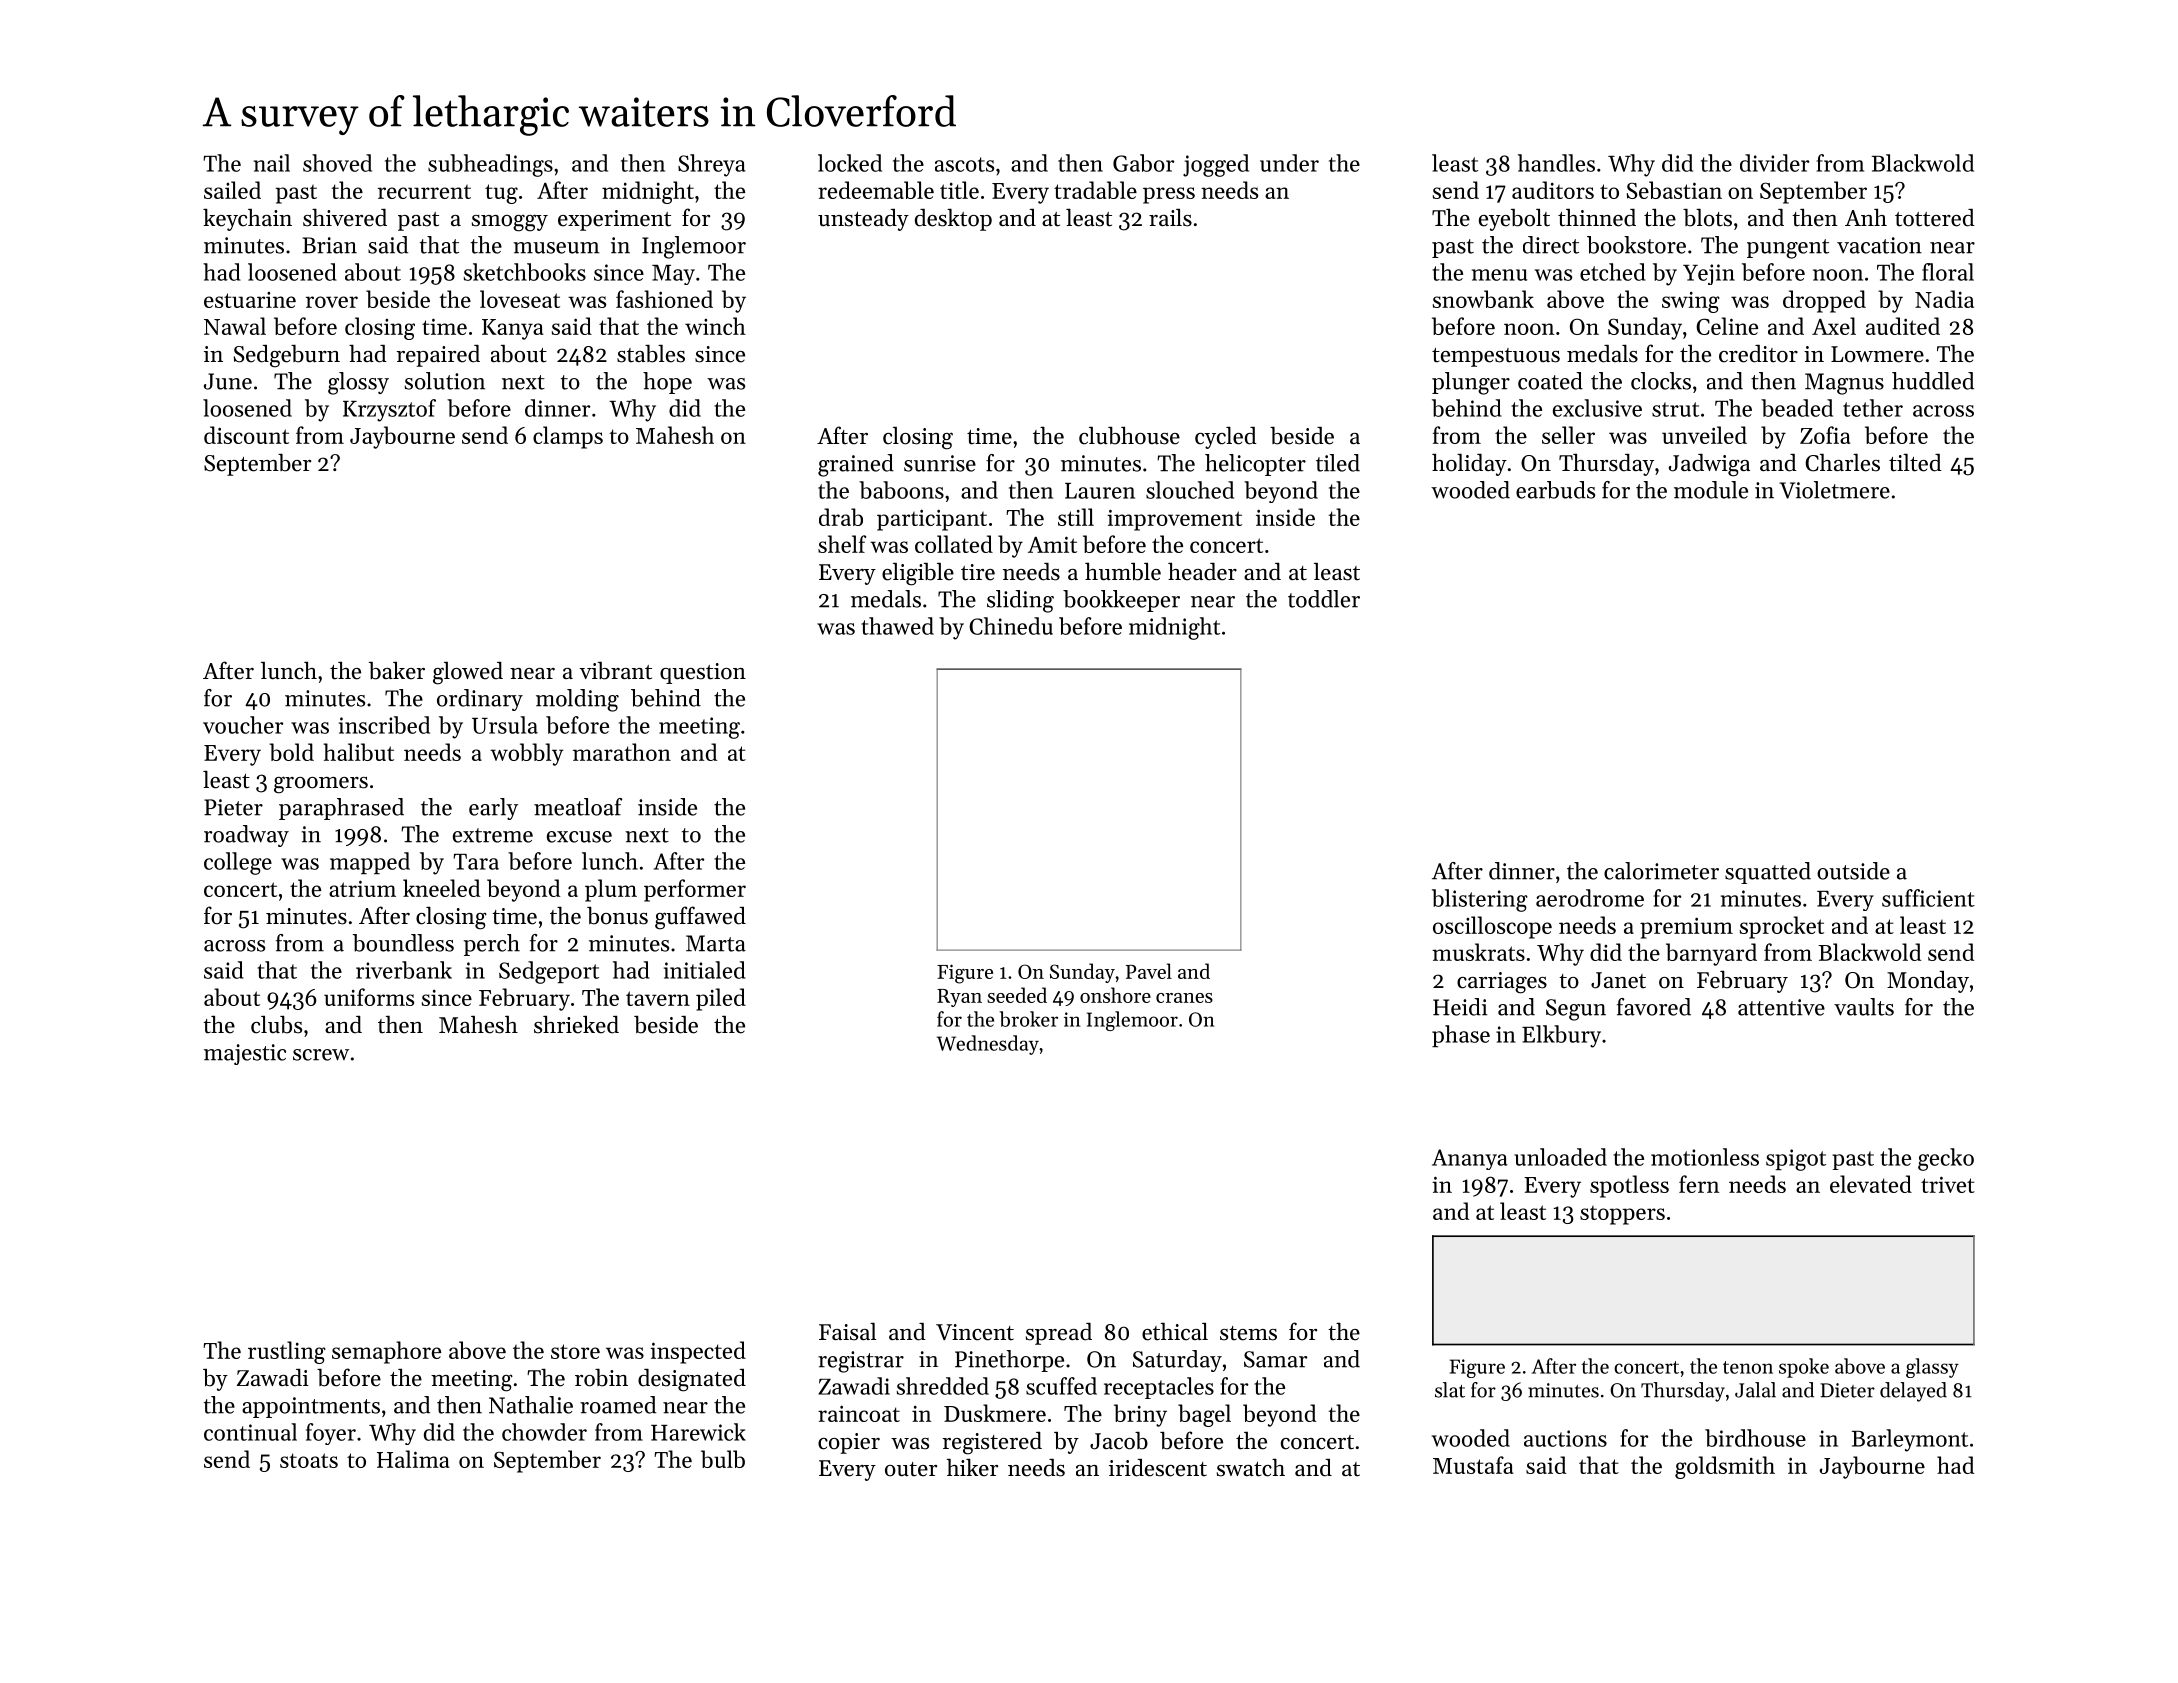 This screenshot has width=2178, height=1683. Describe the element at coordinates (1480, 900) in the screenshot. I see `blistering` at that location.
